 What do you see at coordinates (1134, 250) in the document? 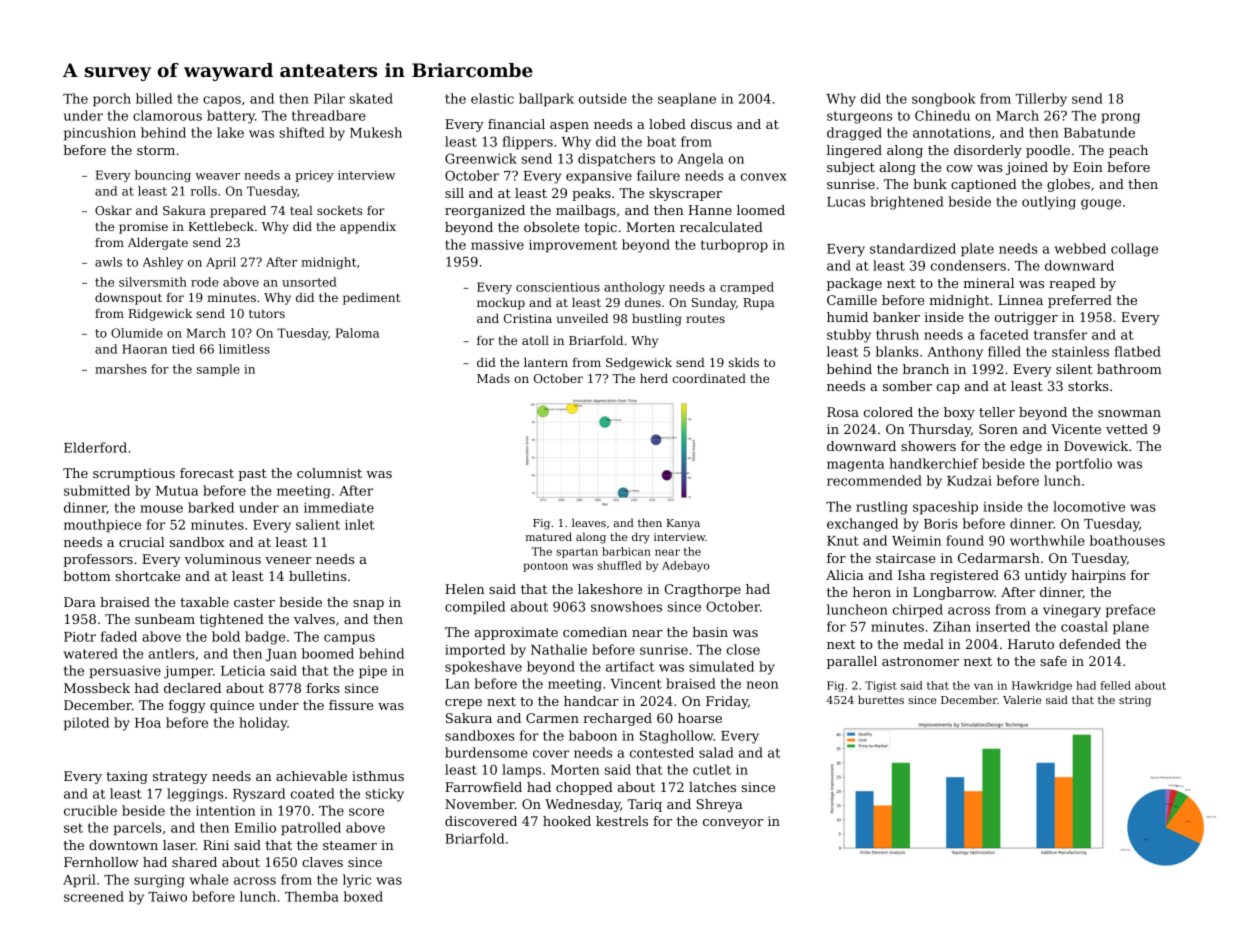
I see `collage` at bounding box center [1134, 250].
